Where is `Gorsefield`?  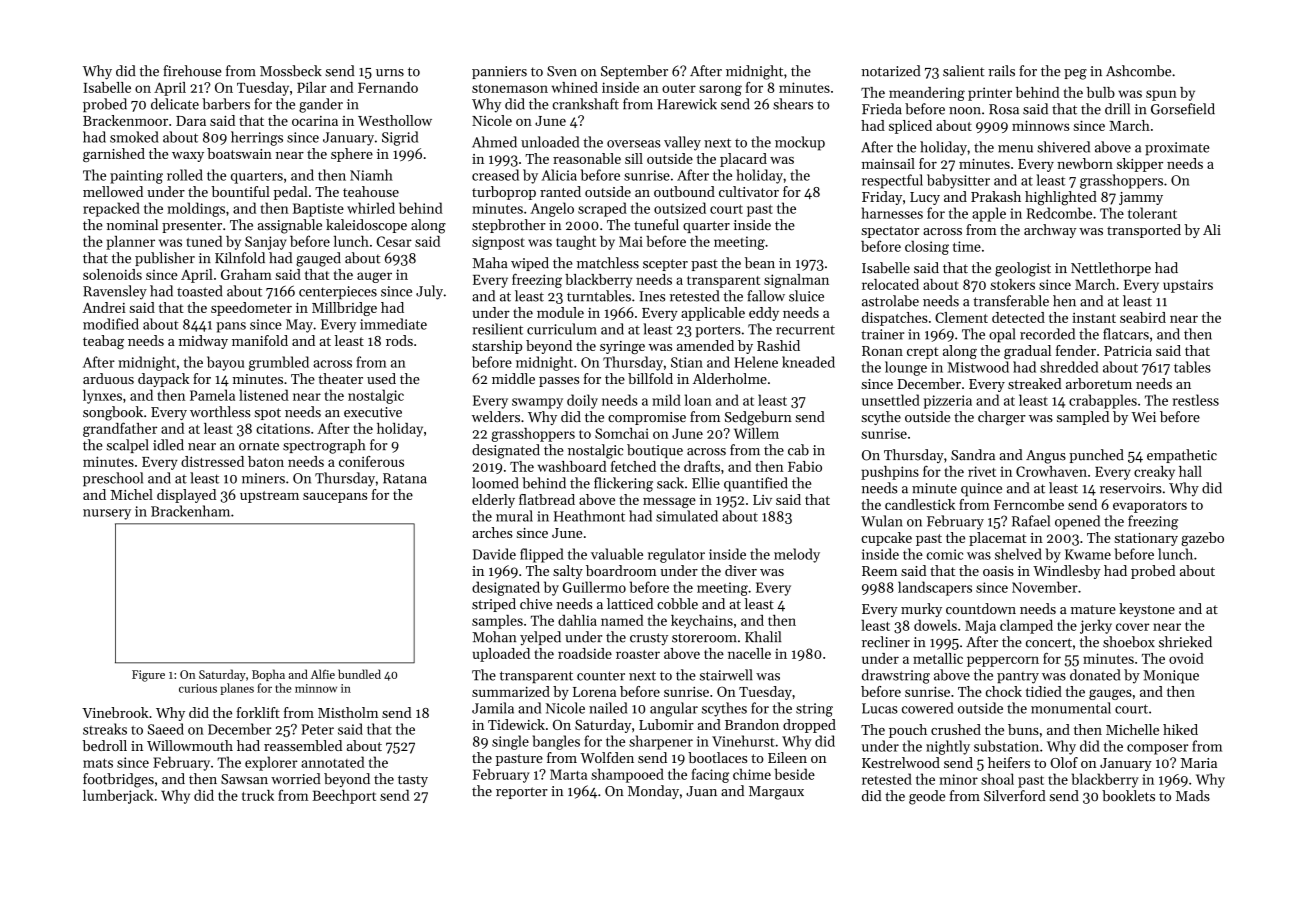 Gorsefield is located at coordinates (1183, 109).
